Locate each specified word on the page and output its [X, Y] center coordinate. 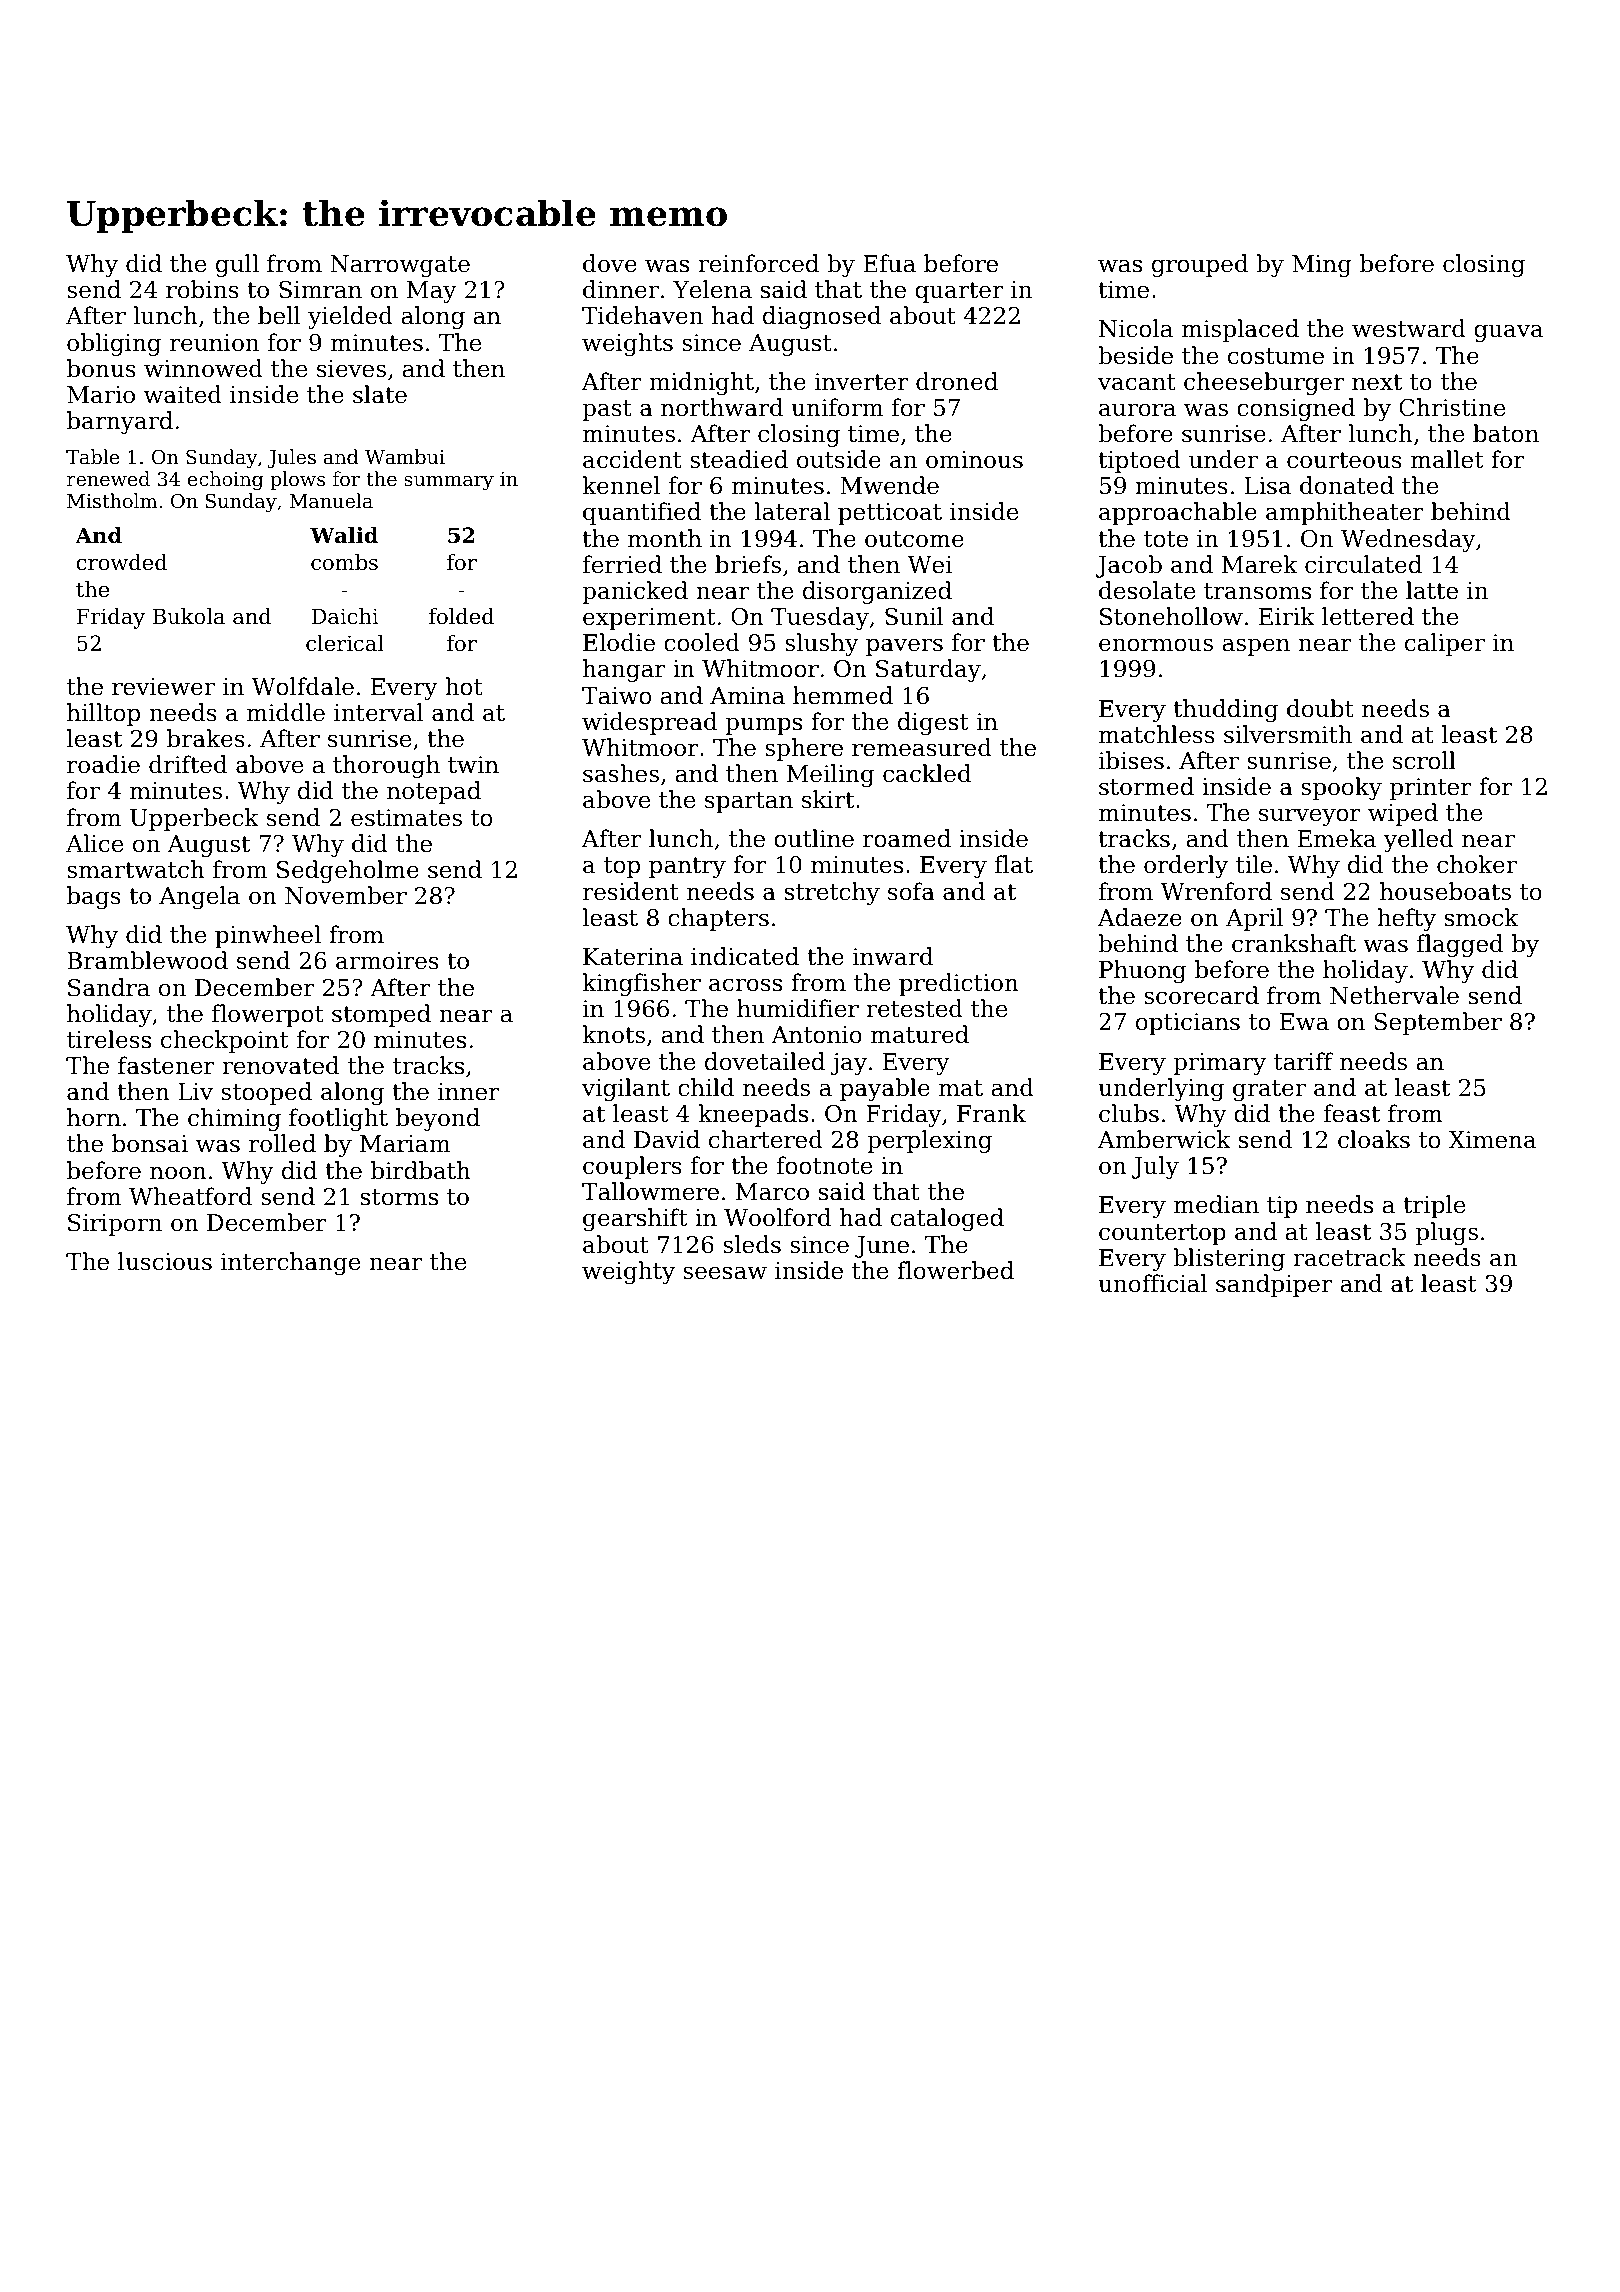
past [607, 410]
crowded [122, 562]
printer [1431, 789]
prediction [959, 984]
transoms [1257, 591]
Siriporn [115, 1225]
